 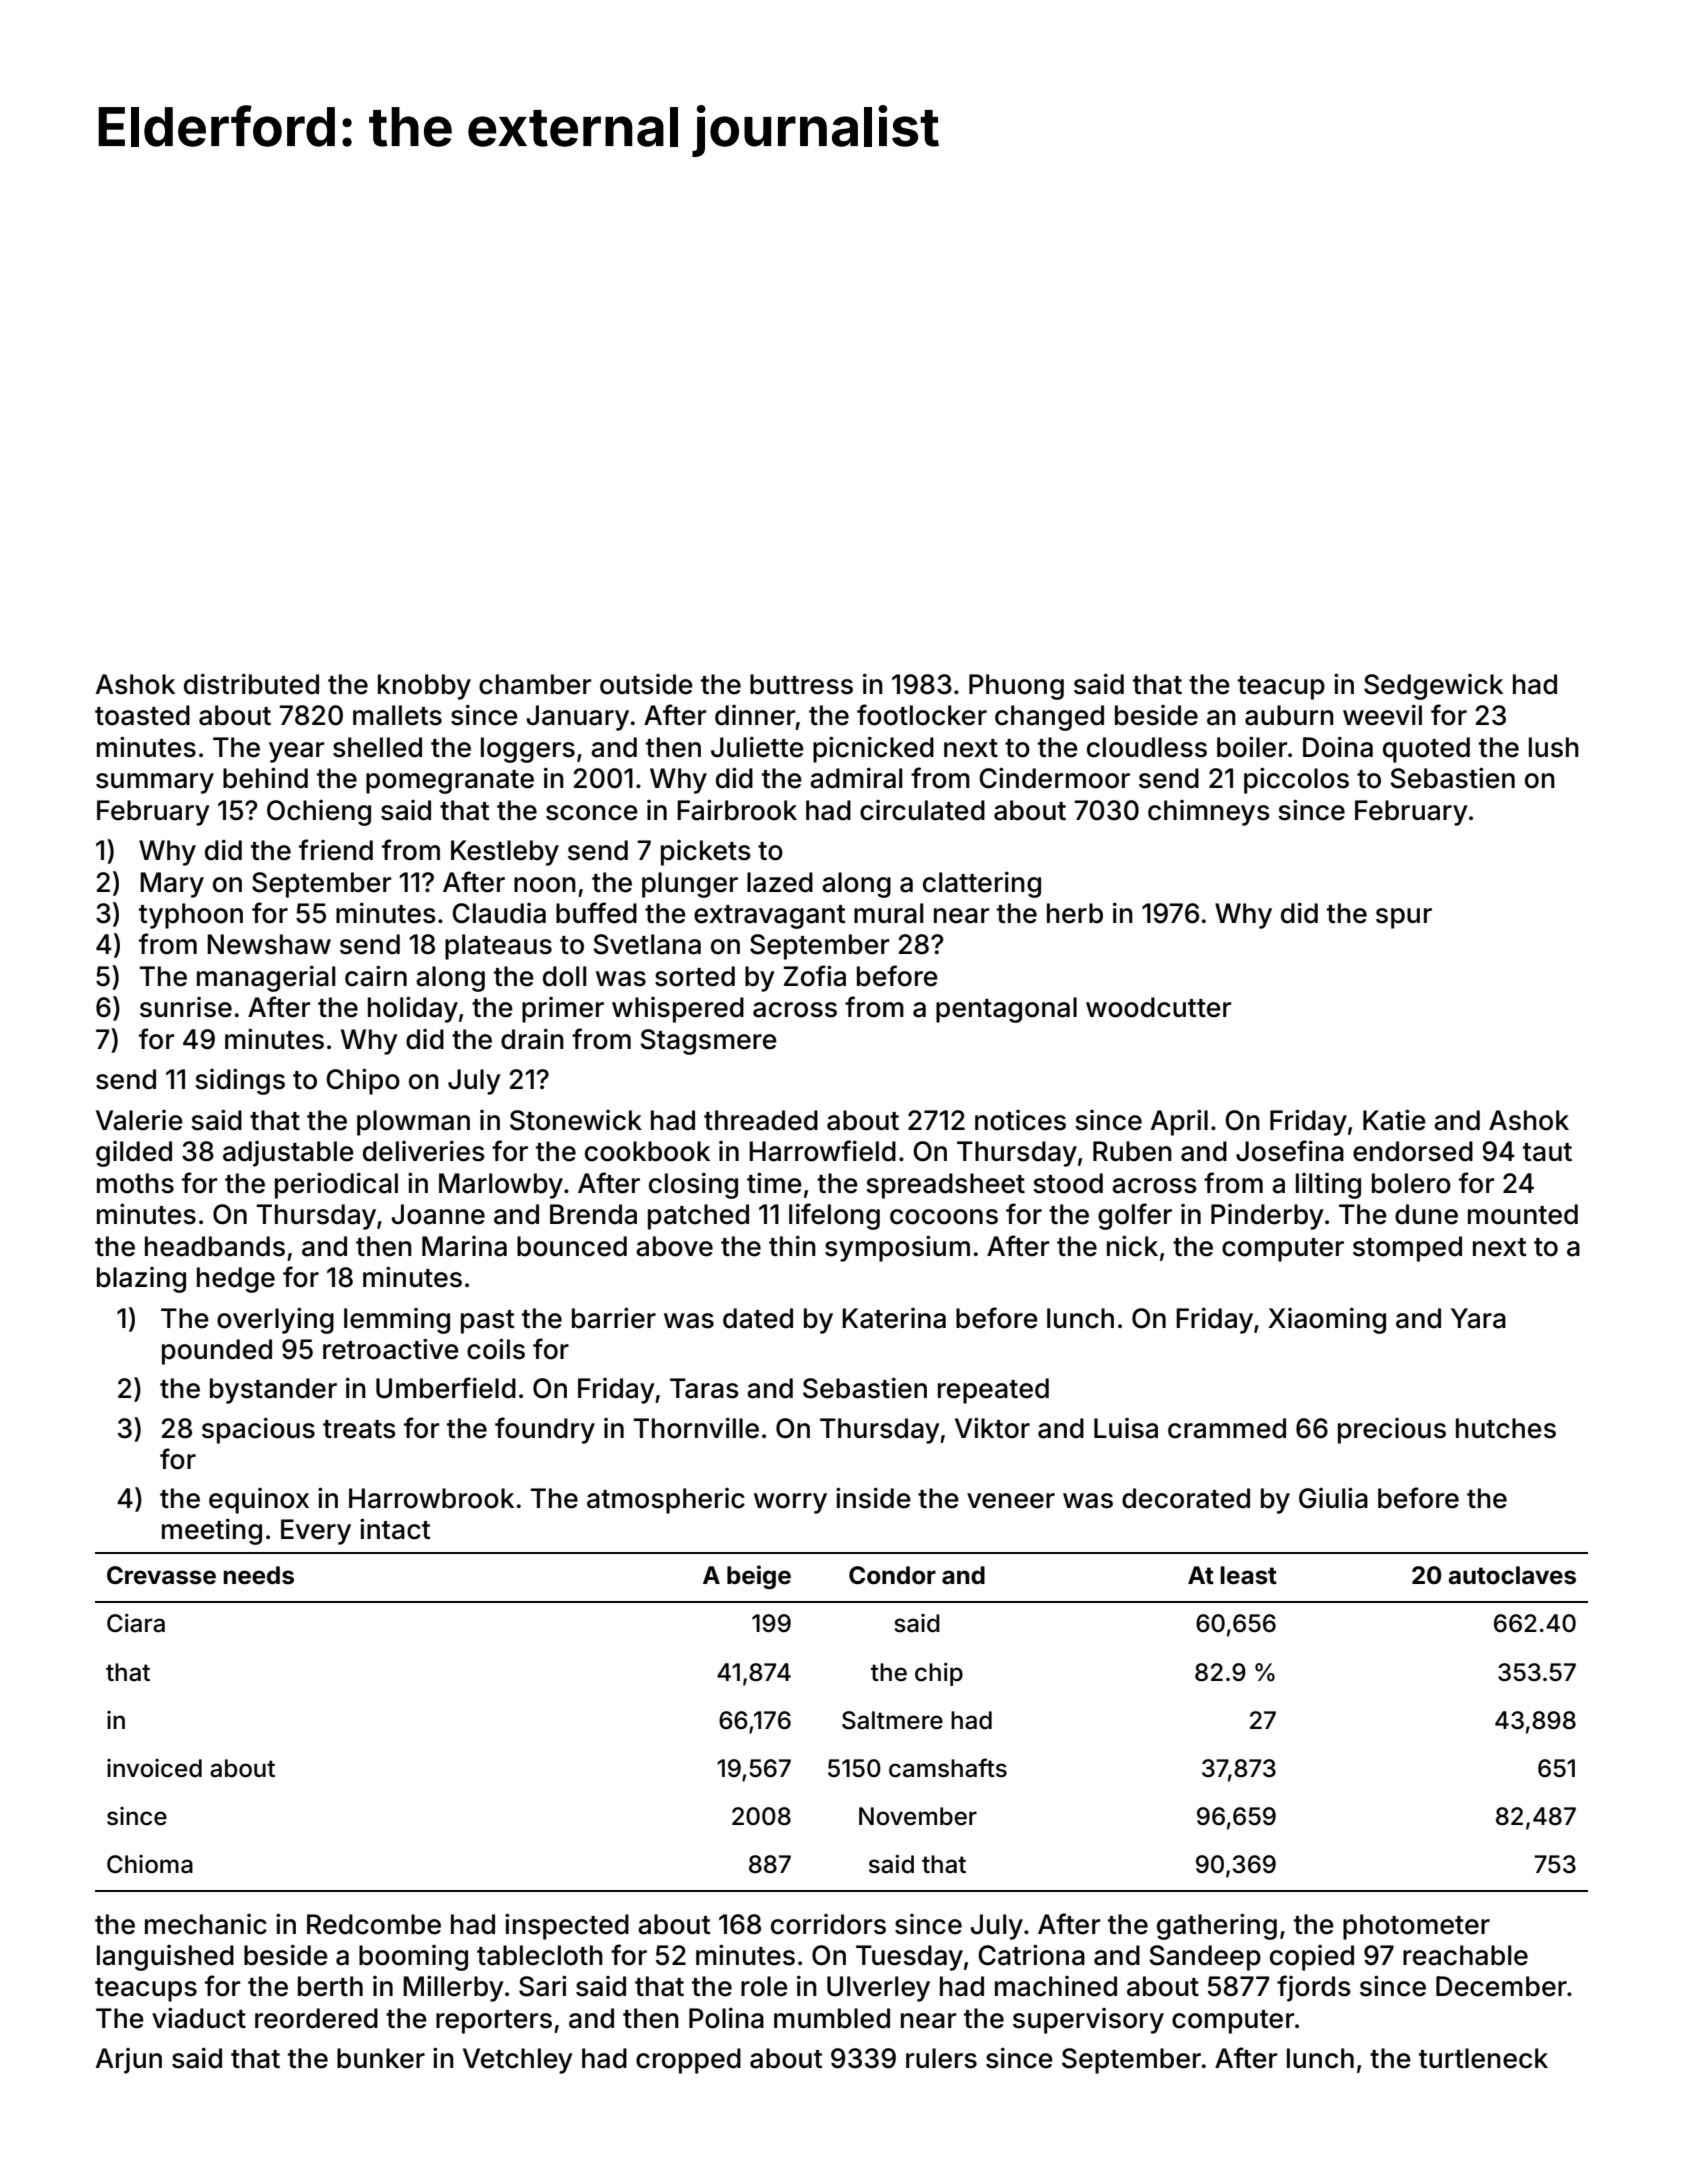 I want to click on auburn, so click(x=1289, y=715).
